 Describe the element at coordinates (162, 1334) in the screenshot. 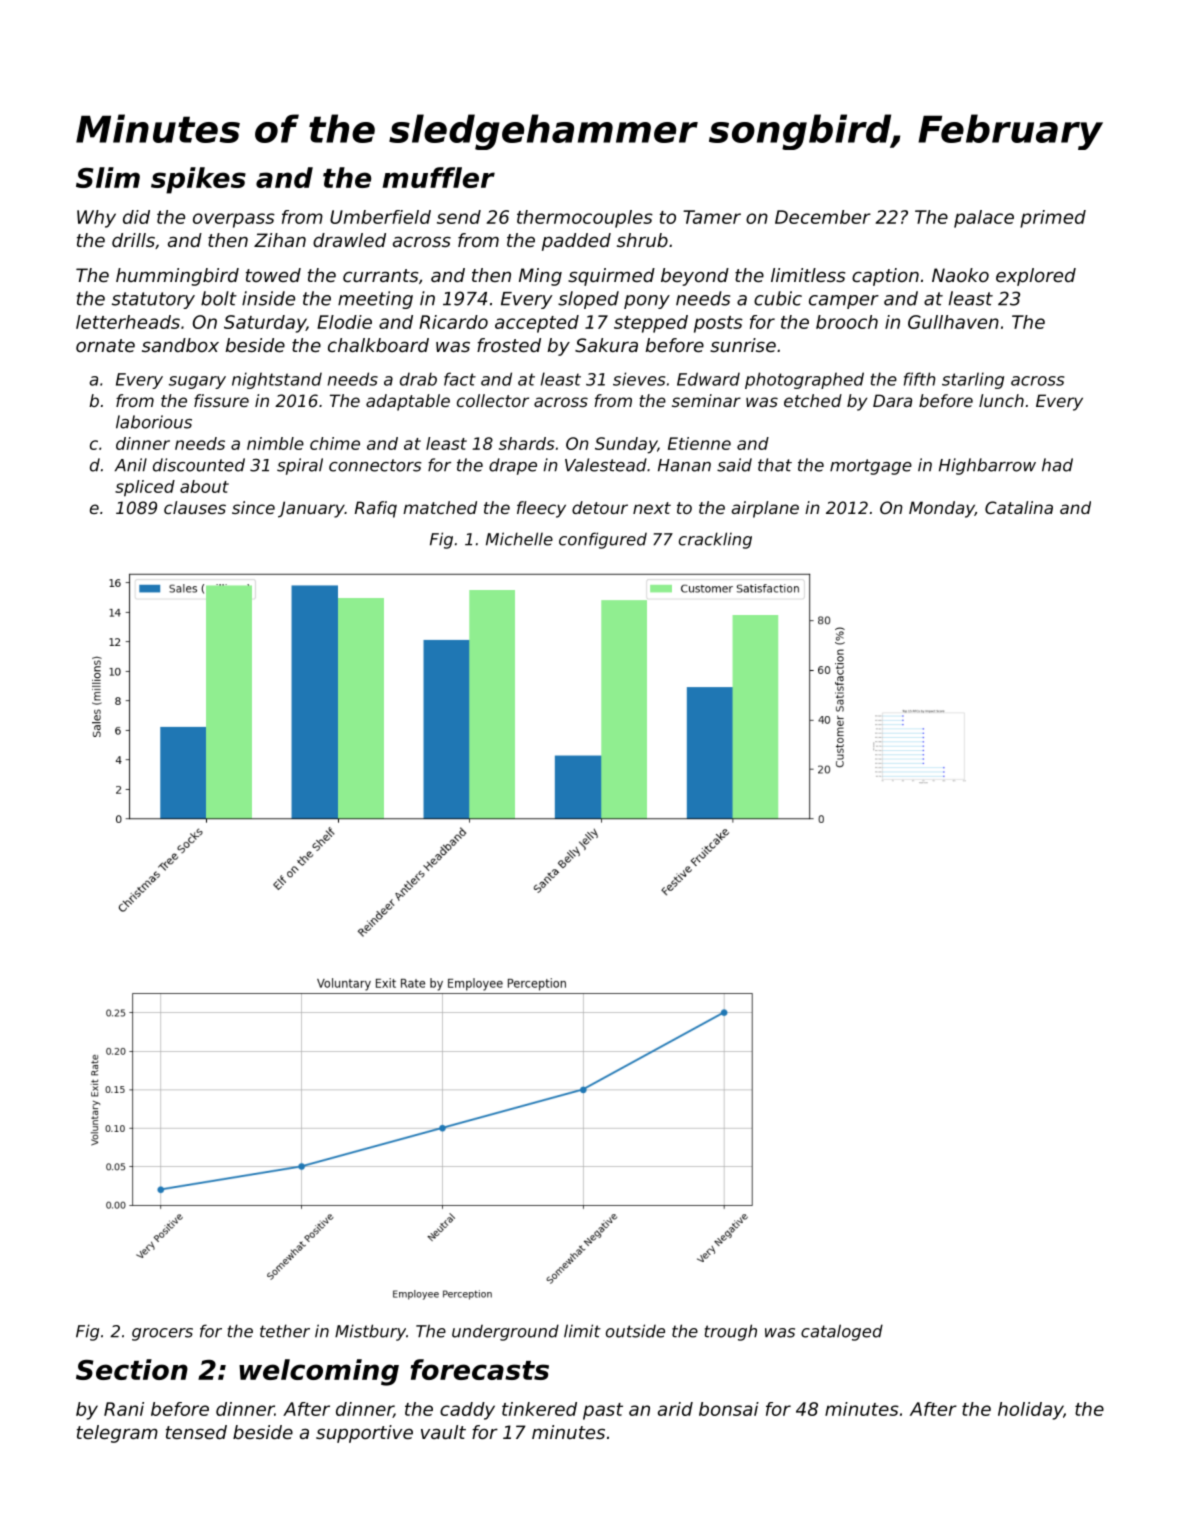

I see `grocers` at that location.
